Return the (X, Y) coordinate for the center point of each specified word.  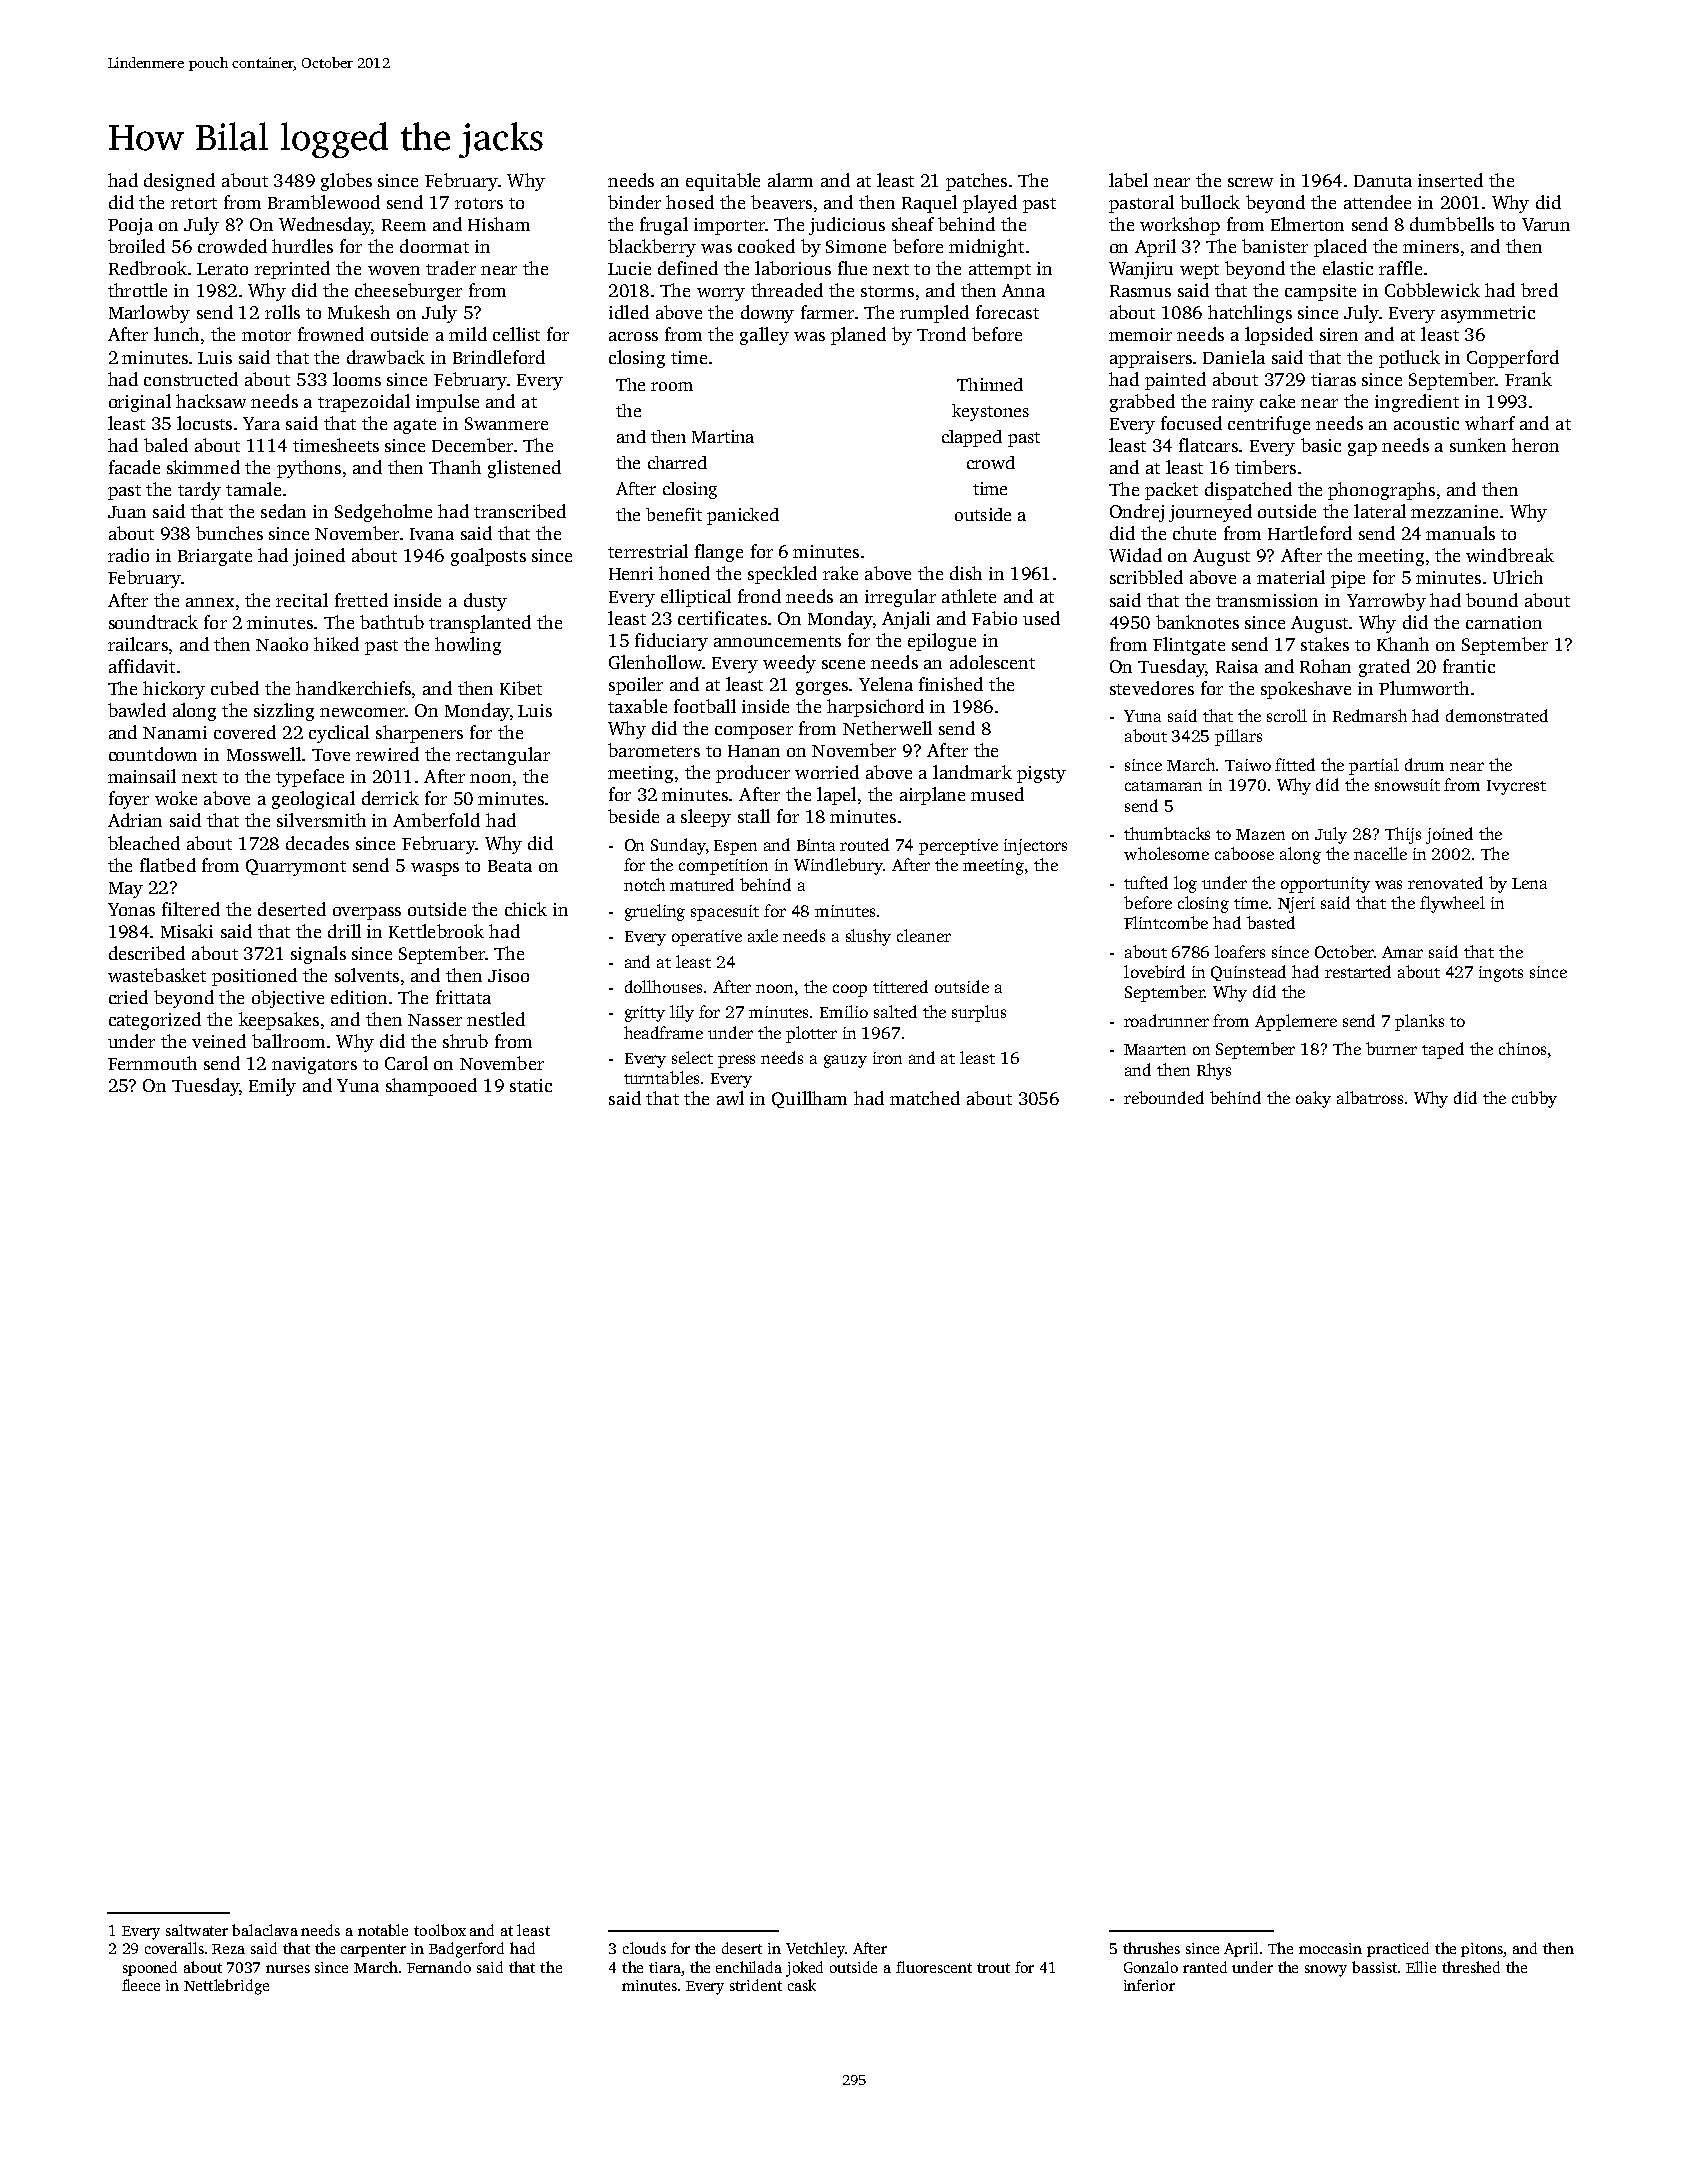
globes (346, 182)
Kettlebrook (436, 931)
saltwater (197, 1930)
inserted (1450, 180)
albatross (1370, 1097)
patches (976, 182)
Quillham (809, 1099)
